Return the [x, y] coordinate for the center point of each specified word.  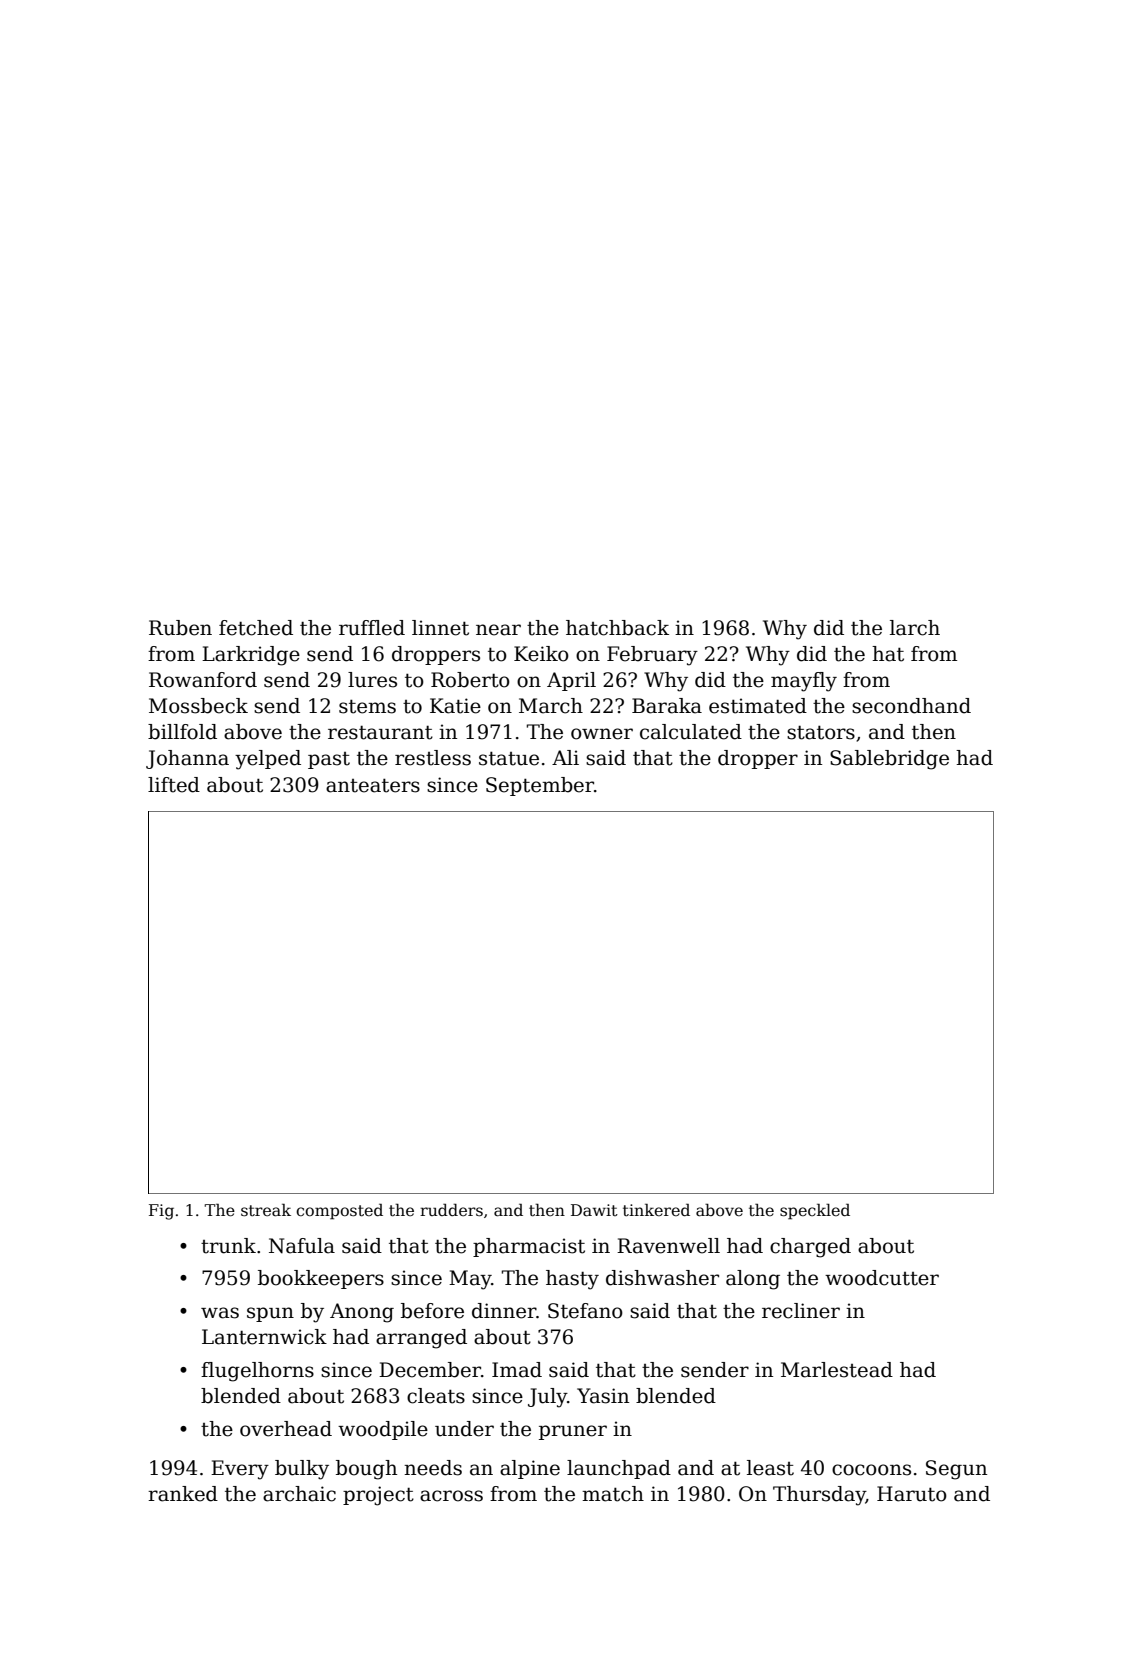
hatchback [617, 628]
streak [266, 1210]
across [451, 1496]
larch [915, 628]
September [540, 786]
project [378, 1496]
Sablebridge [889, 760]
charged [810, 1248]
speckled [815, 1211]
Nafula [302, 1246]
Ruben [180, 628]
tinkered [656, 1209]
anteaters [373, 785]
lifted [174, 785]
